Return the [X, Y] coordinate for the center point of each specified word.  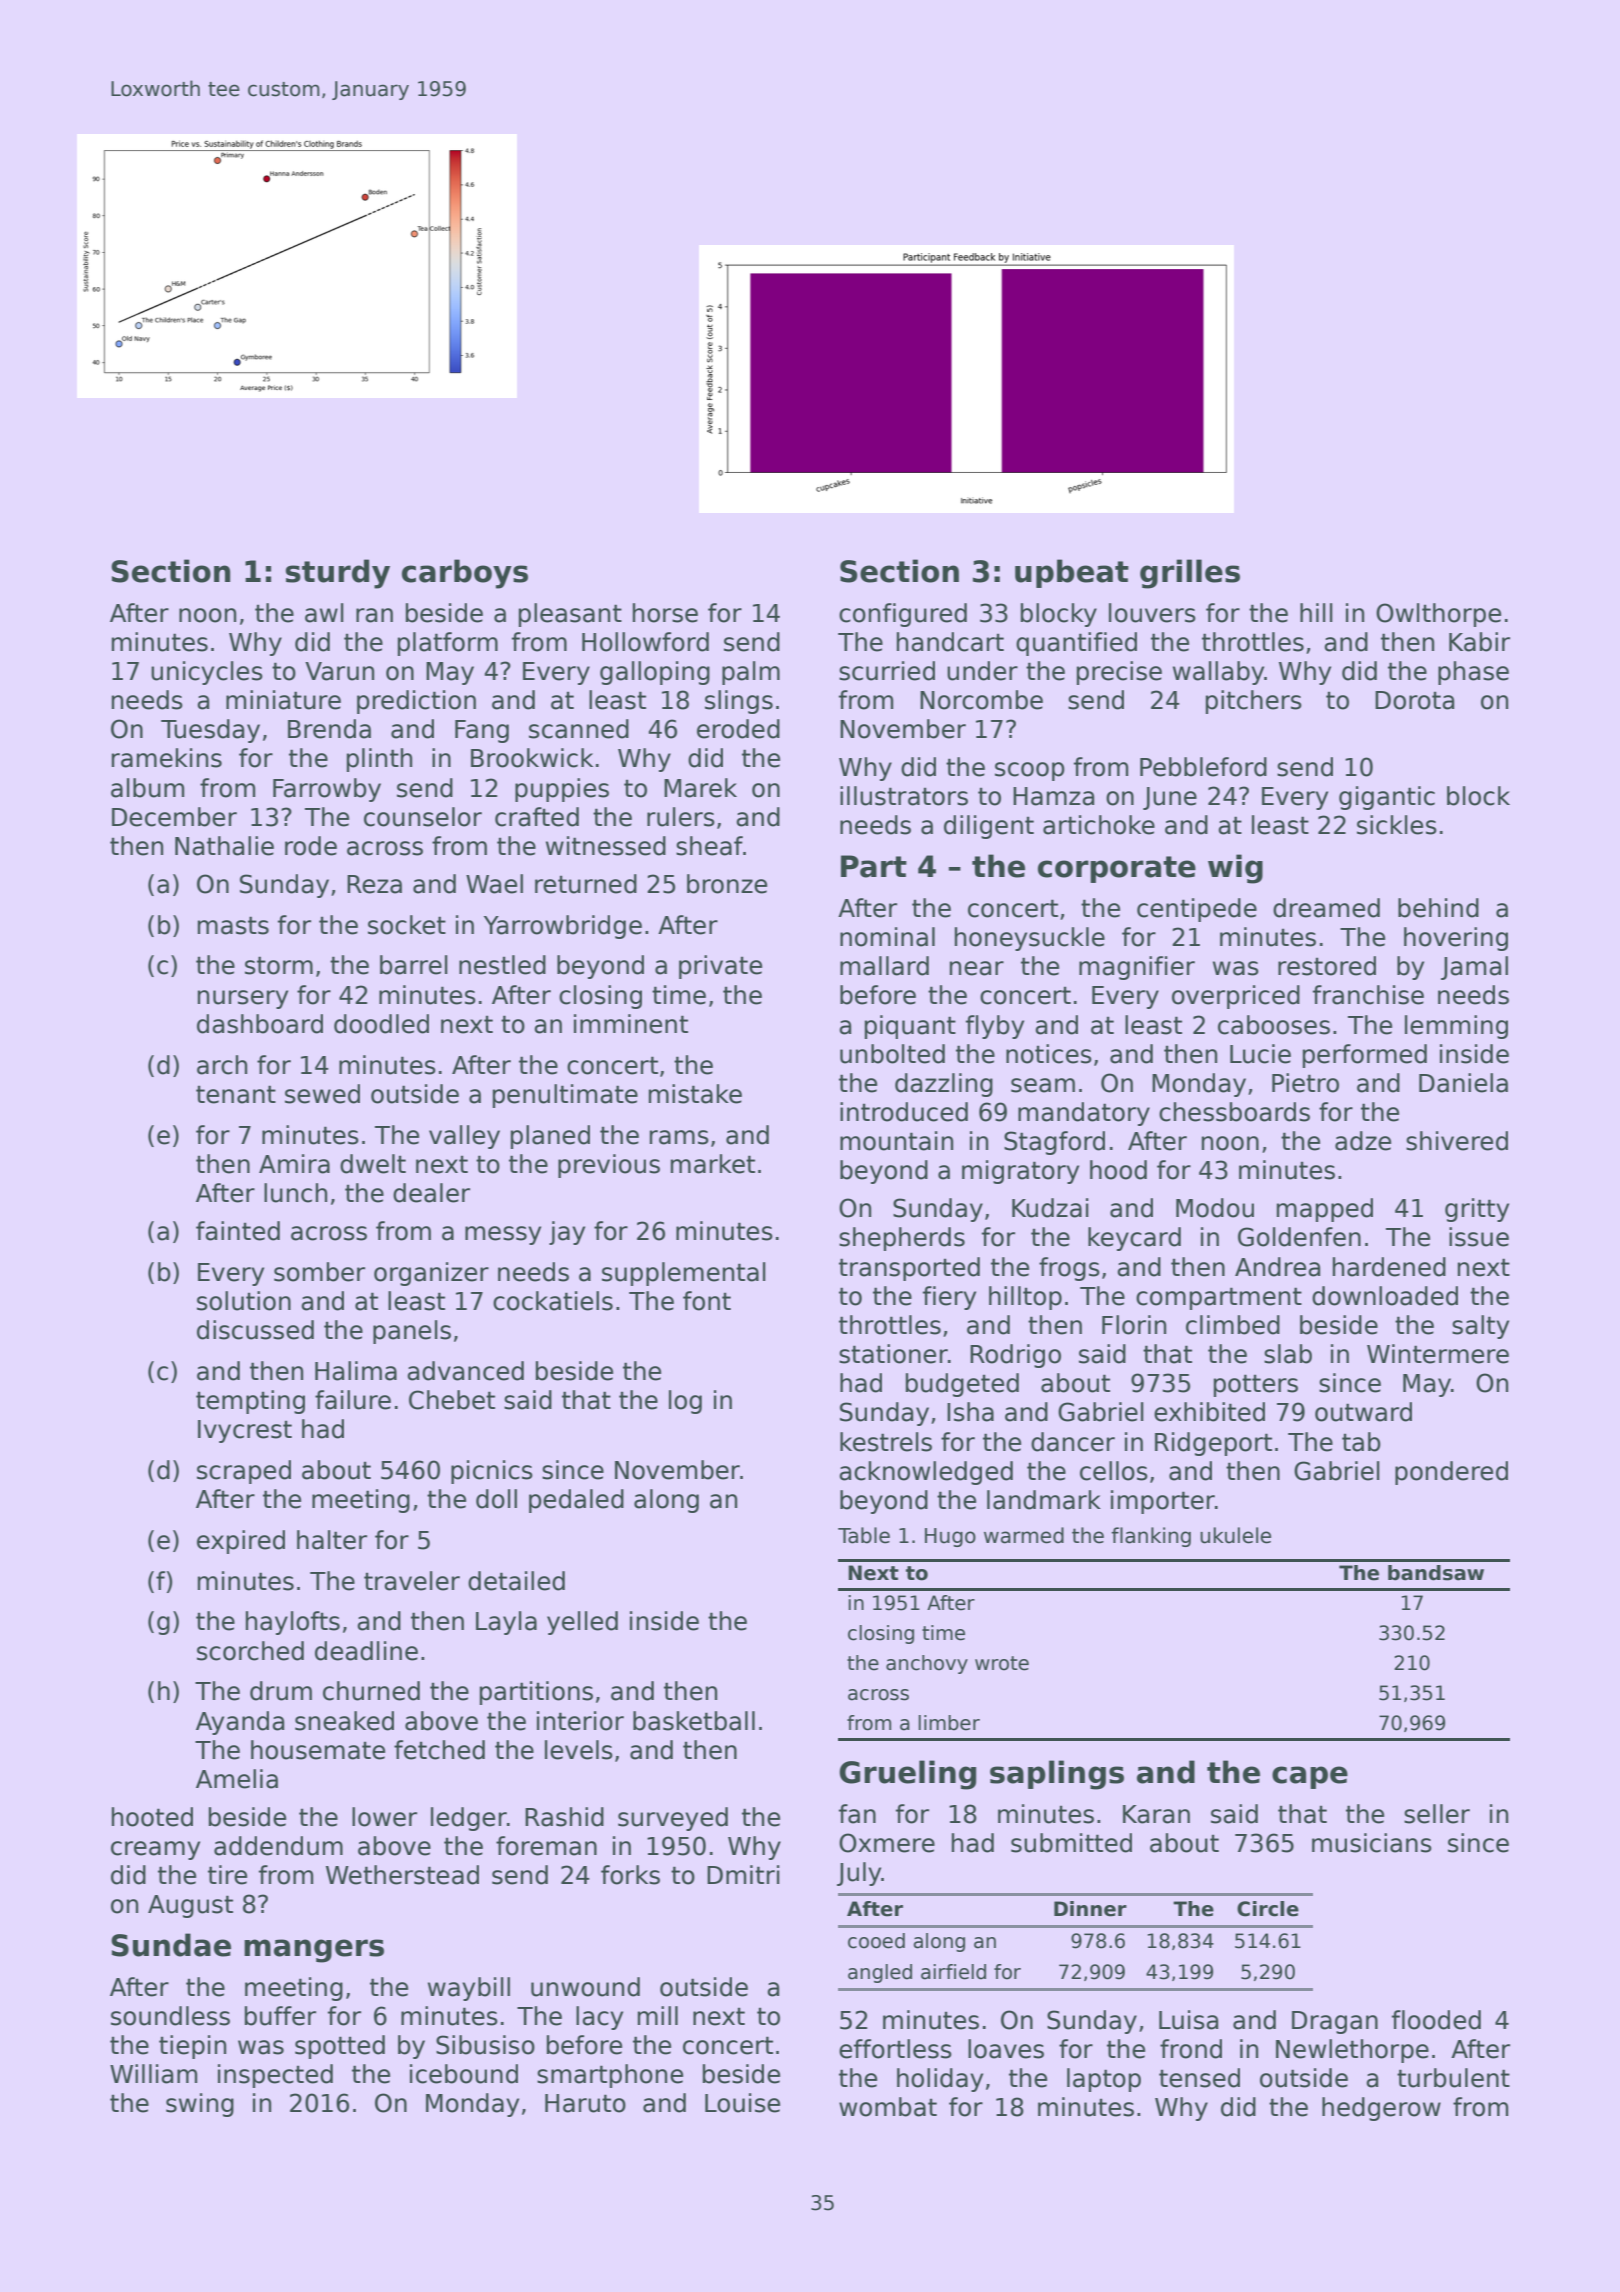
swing [200, 2105]
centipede [1197, 910]
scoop [1030, 771]
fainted [238, 1231]
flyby [995, 1027]
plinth [379, 760]
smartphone [610, 2076]
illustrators [904, 796]
